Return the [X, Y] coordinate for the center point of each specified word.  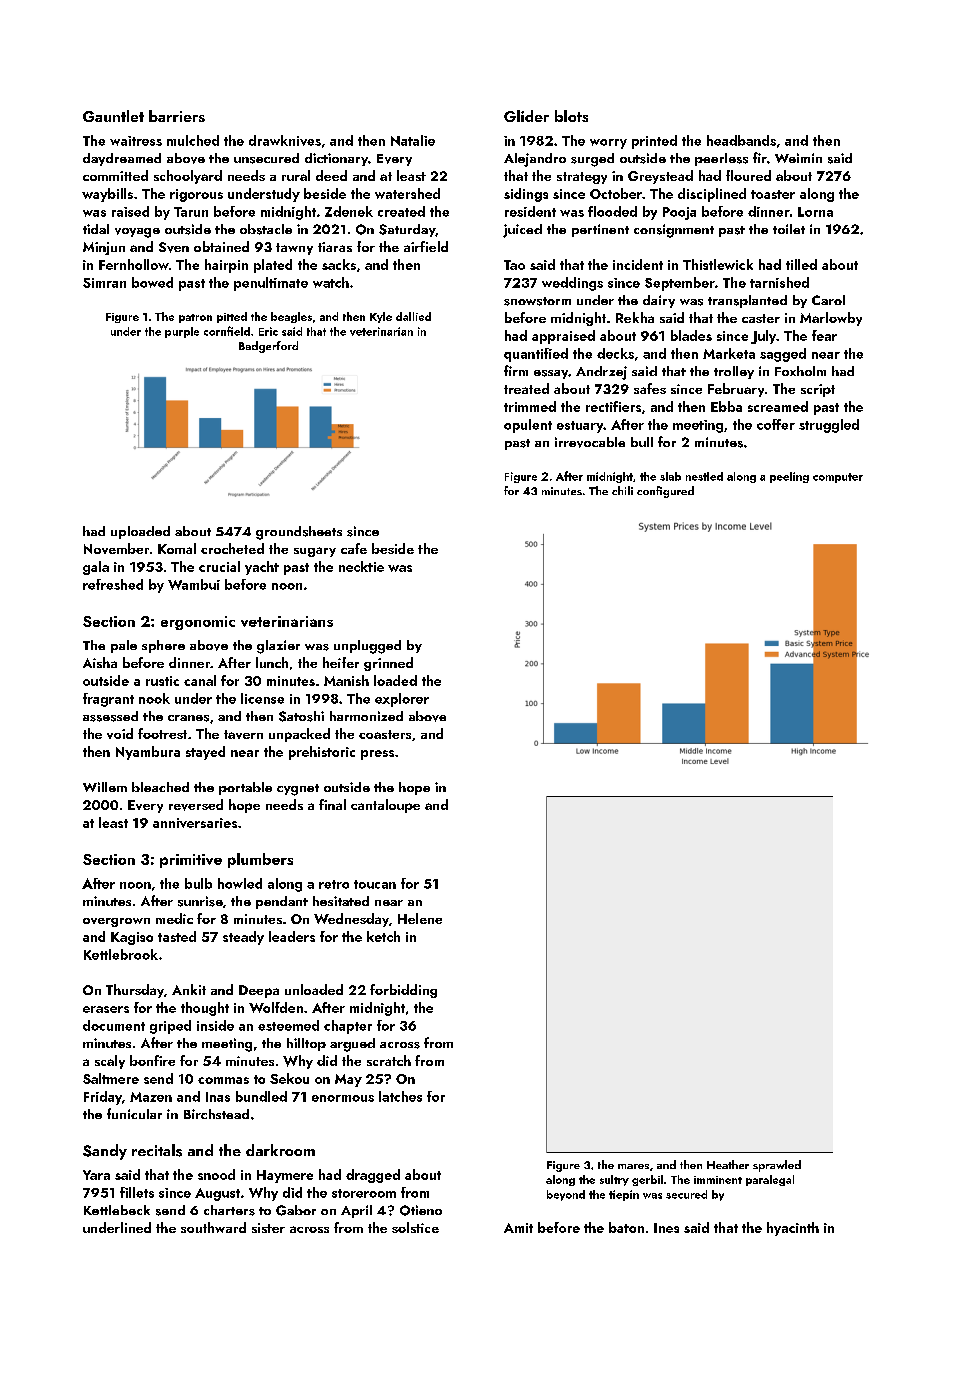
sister [268, 1228]
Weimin [798, 158]
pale [124, 646]
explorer [402, 700]
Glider [526, 116]
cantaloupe [385, 806]
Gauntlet [113, 116]
